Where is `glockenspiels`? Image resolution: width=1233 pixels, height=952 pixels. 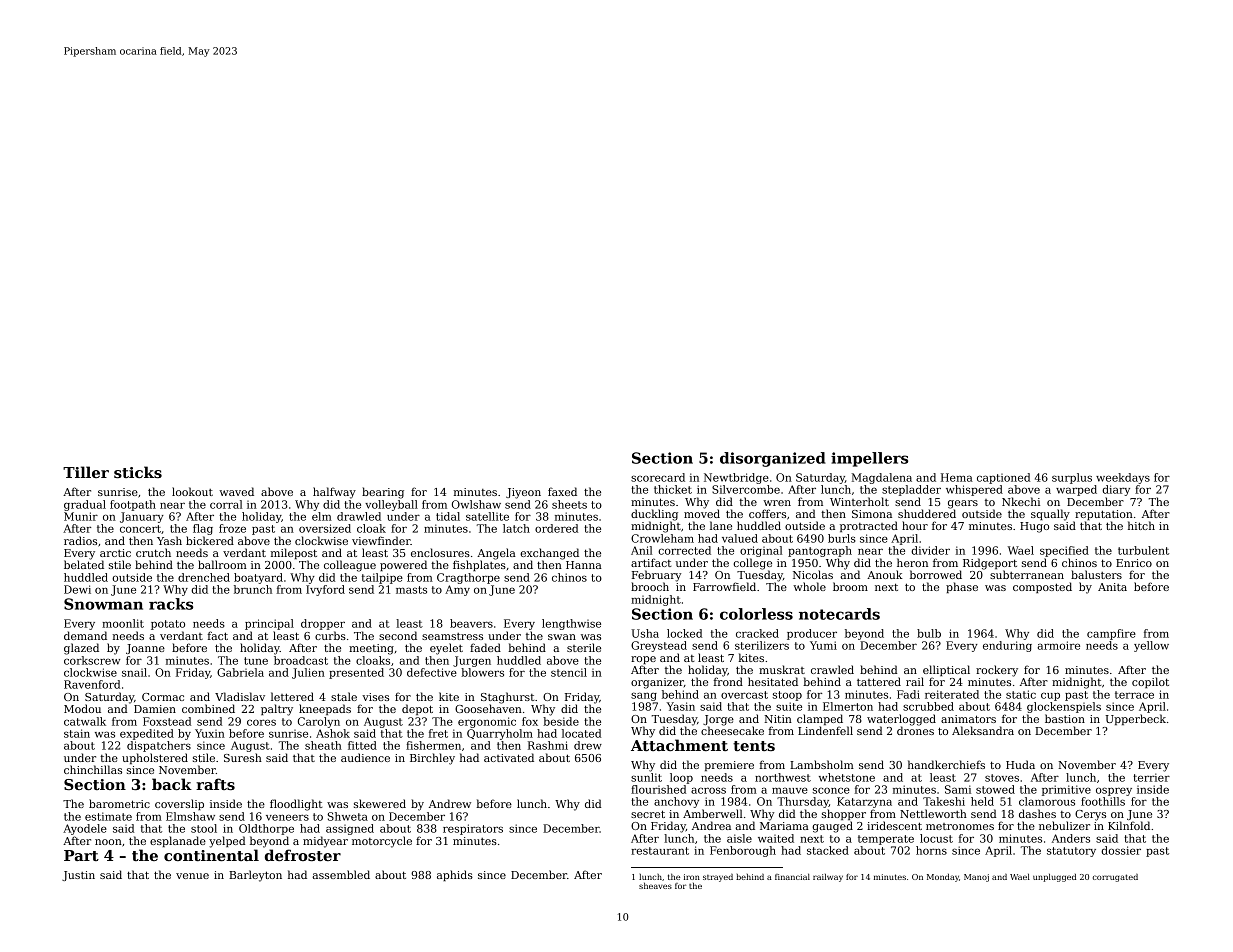
glockenspiels is located at coordinates (1064, 707).
